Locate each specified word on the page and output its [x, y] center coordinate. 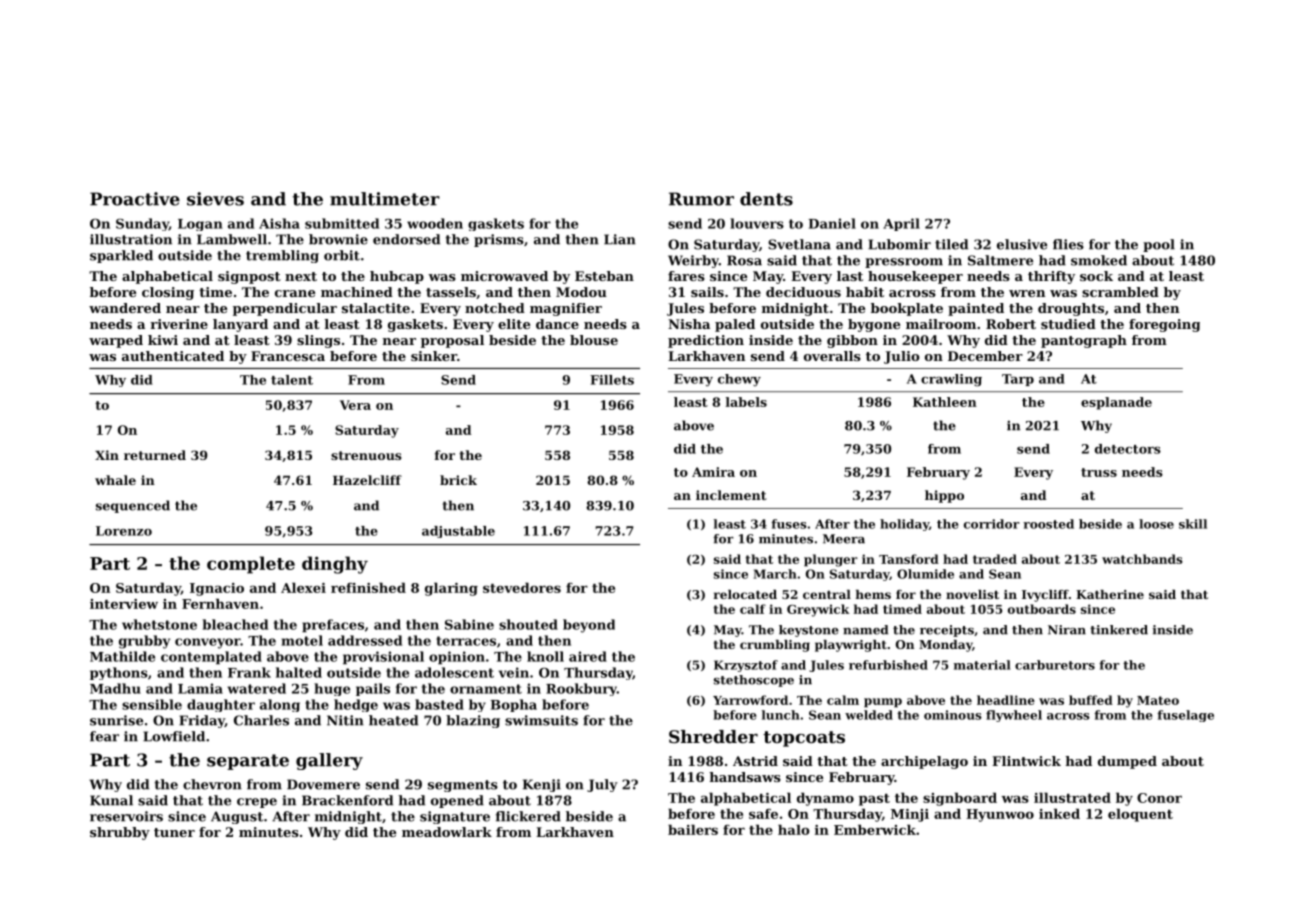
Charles [261, 720]
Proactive [135, 199]
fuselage [1185, 716]
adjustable [458, 532]
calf [753, 609]
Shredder [713, 736]
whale [115, 480]
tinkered [1119, 630]
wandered [125, 308]
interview [124, 604]
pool [1159, 245]
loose [1156, 524]
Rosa [744, 260]
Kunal [111, 800]
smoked [1099, 260]
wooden [435, 223]
